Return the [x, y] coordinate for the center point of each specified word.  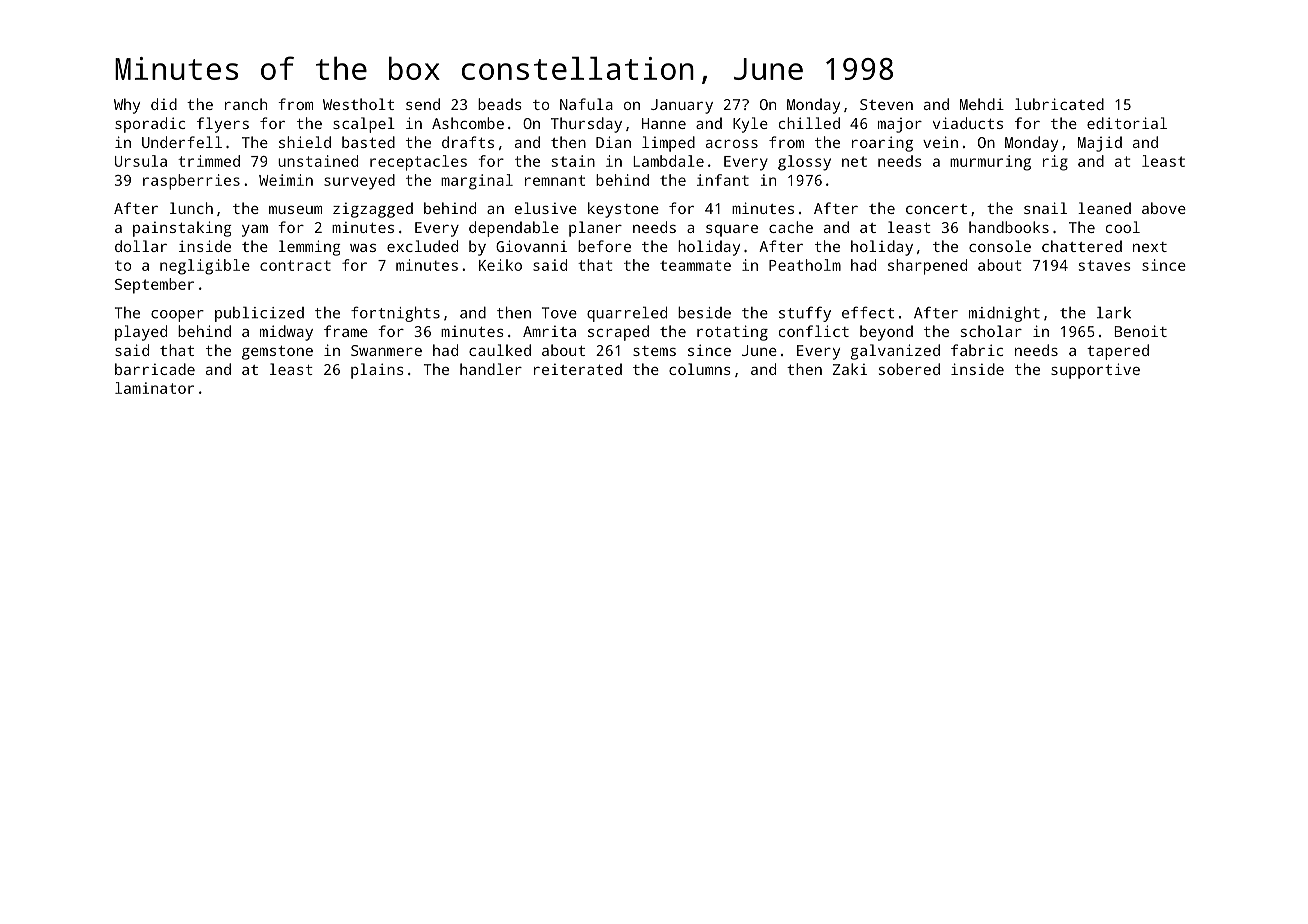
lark [1114, 312]
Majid [1100, 144]
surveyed [359, 182]
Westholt [358, 104]
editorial [1127, 123]
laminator [154, 388]
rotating [732, 333]
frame [346, 331]
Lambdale [668, 161]
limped [668, 144]
